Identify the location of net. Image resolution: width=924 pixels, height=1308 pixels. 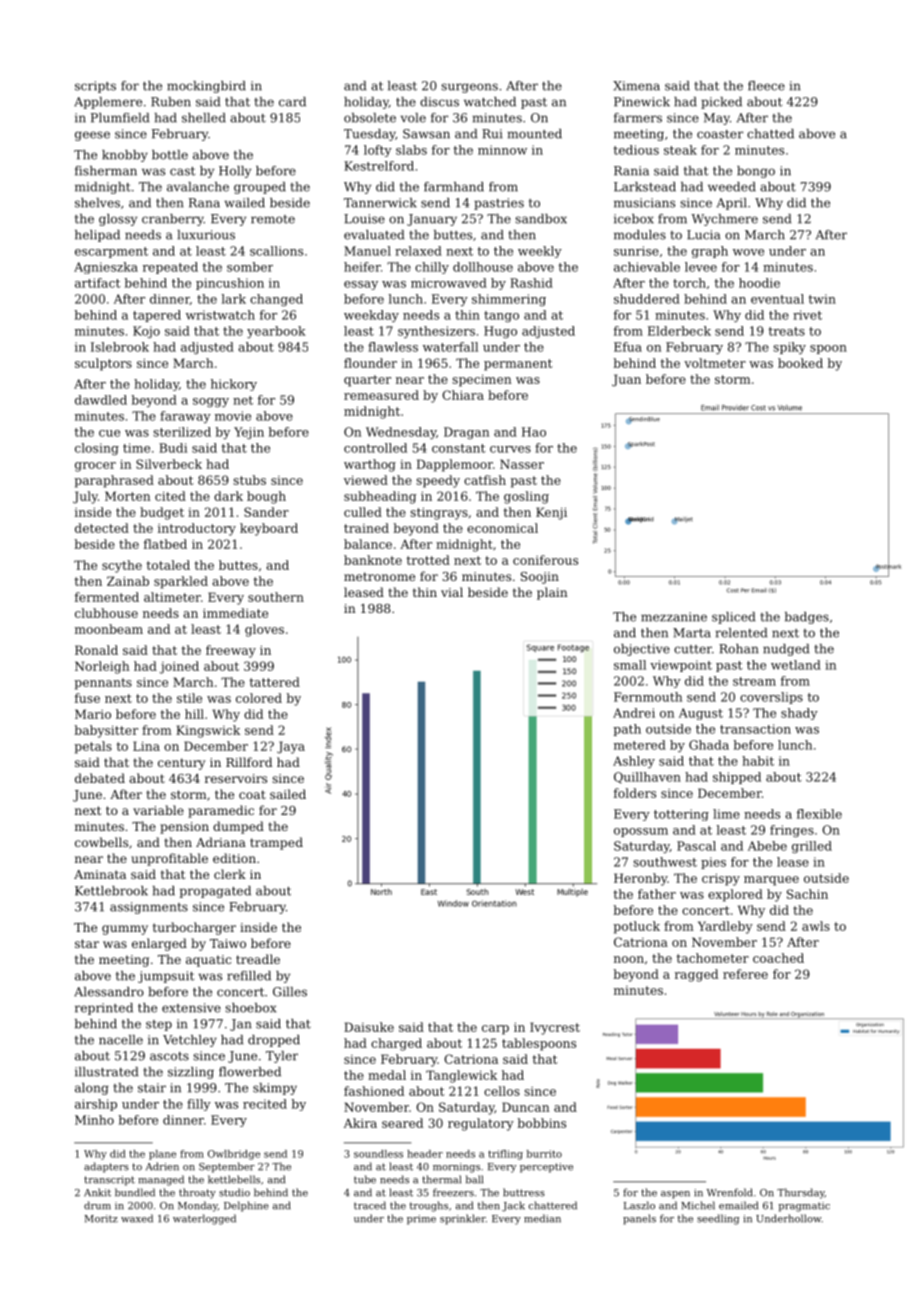
(243, 400).
